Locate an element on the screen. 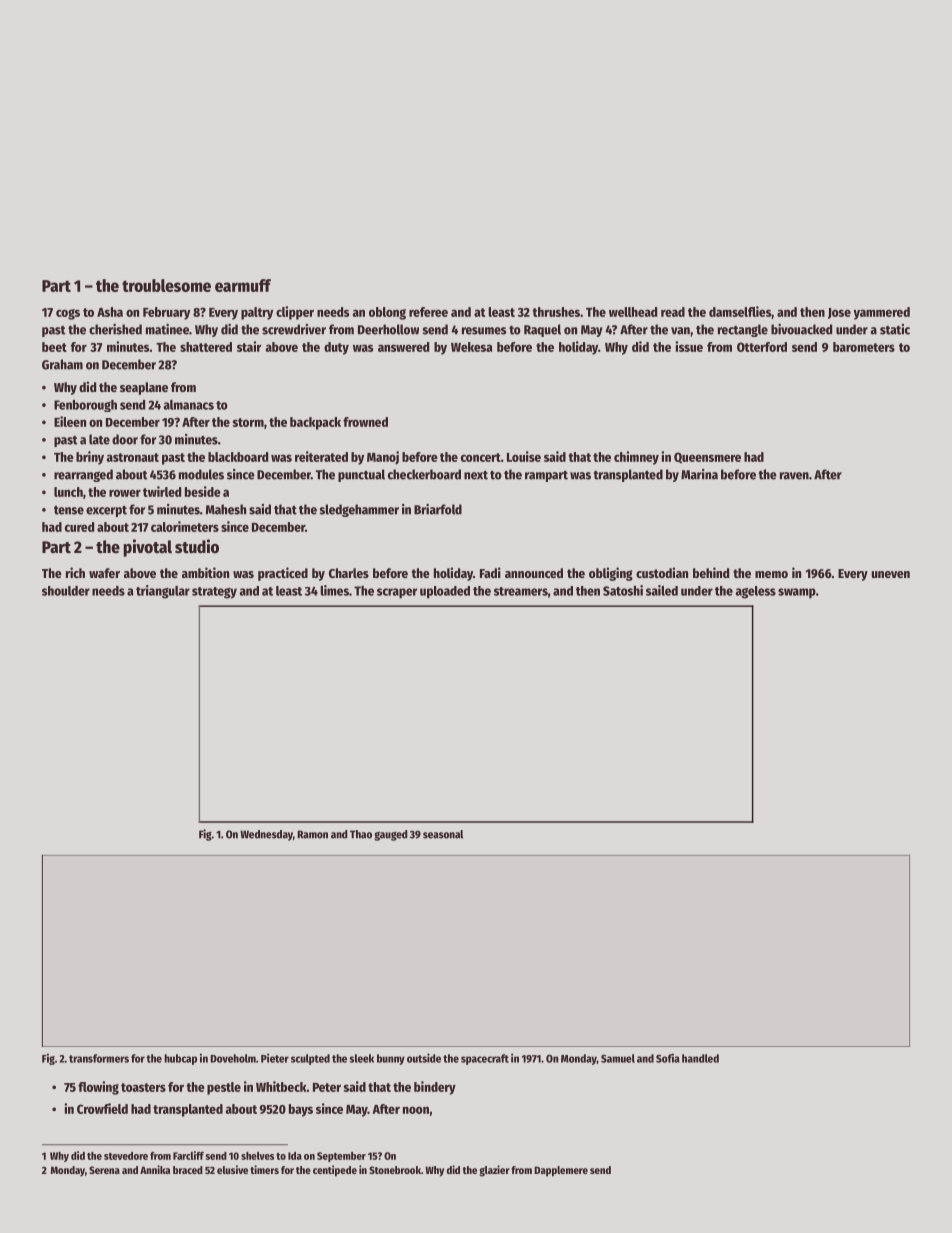 The height and width of the screenshot is (1233, 952). Sofia is located at coordinates (668, 1058).
